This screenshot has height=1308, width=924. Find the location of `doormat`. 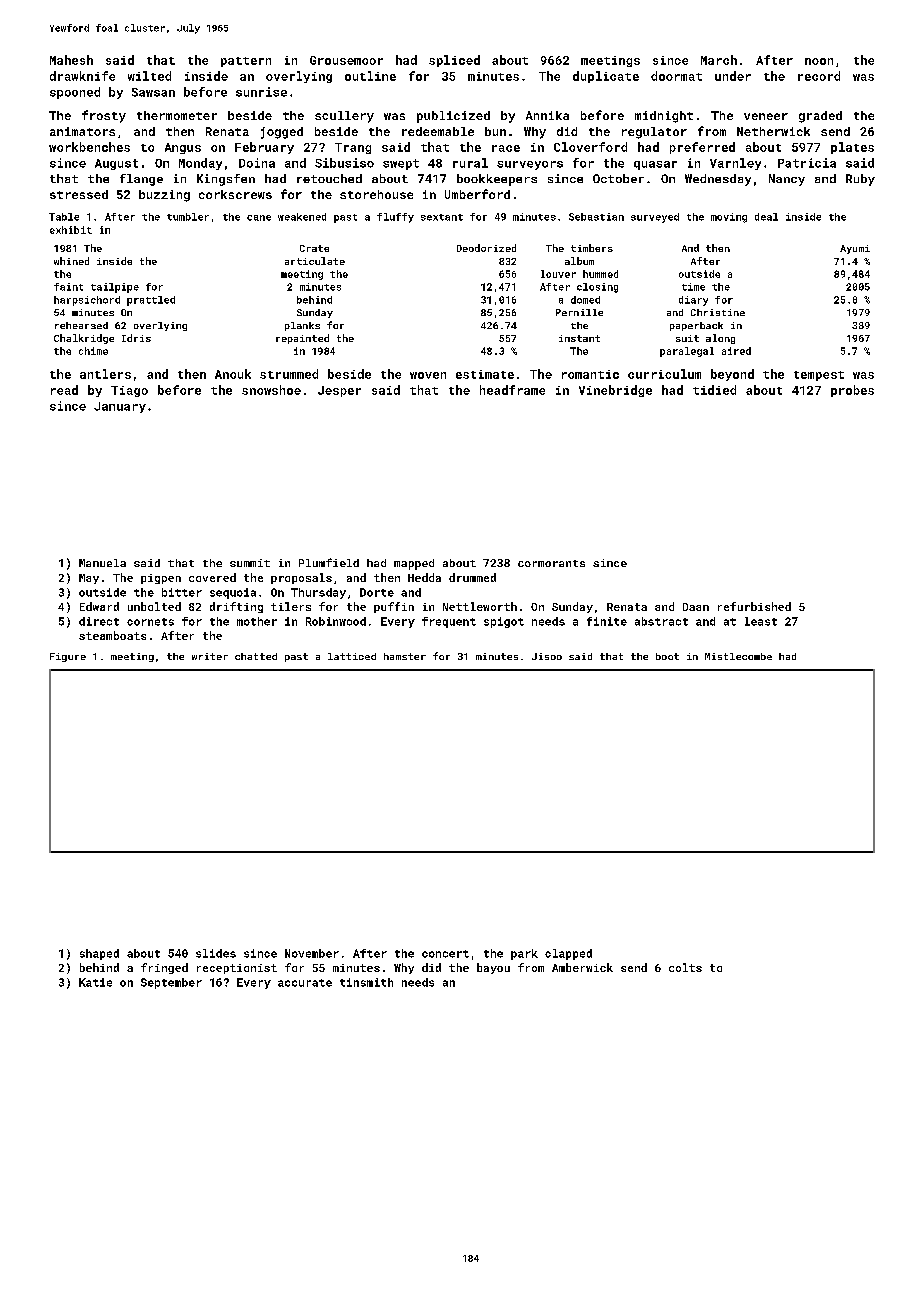

doormat is located at coordinates (676, 76).
